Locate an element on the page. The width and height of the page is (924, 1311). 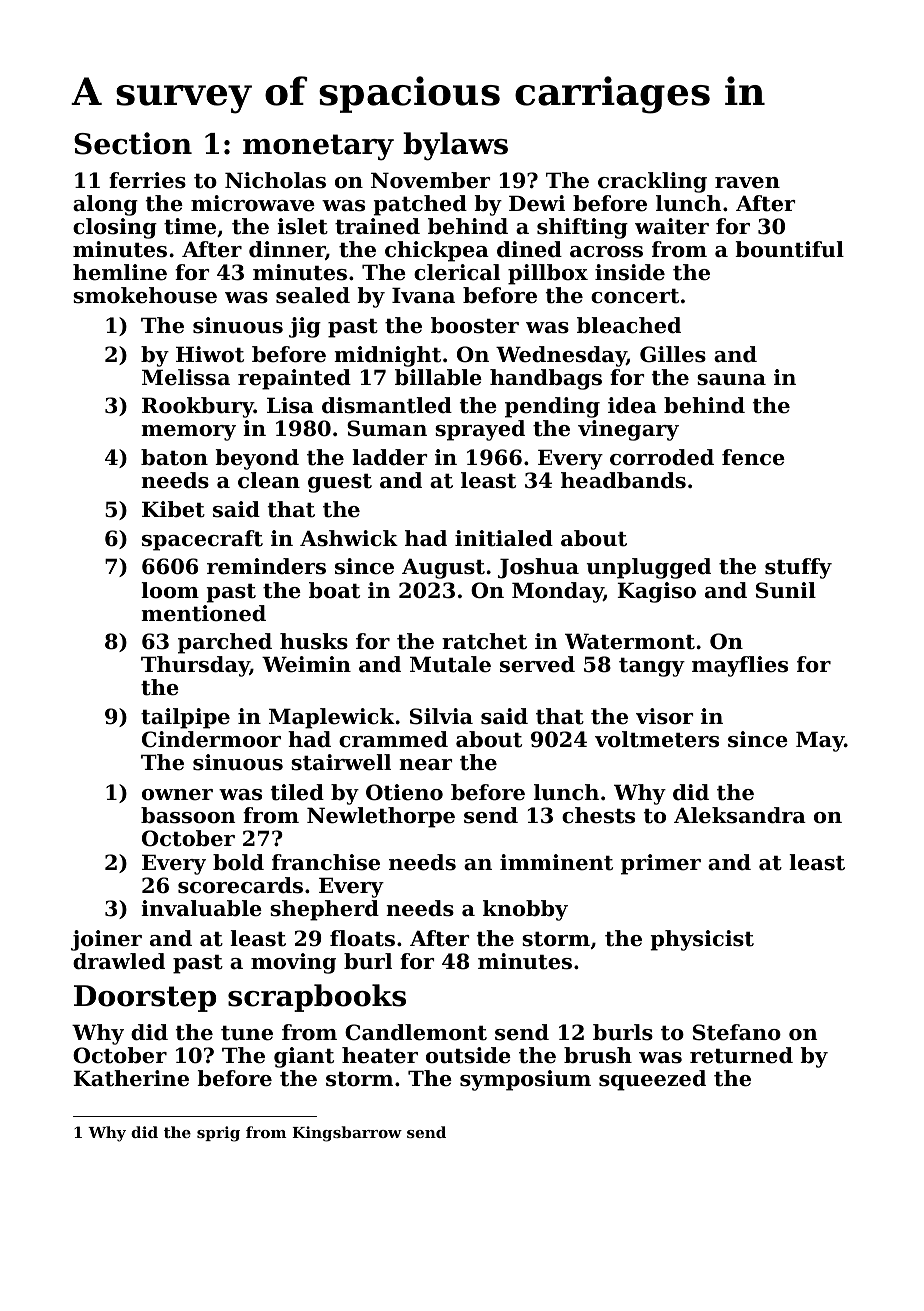
mayflies is located at coordinates (740, 666).
